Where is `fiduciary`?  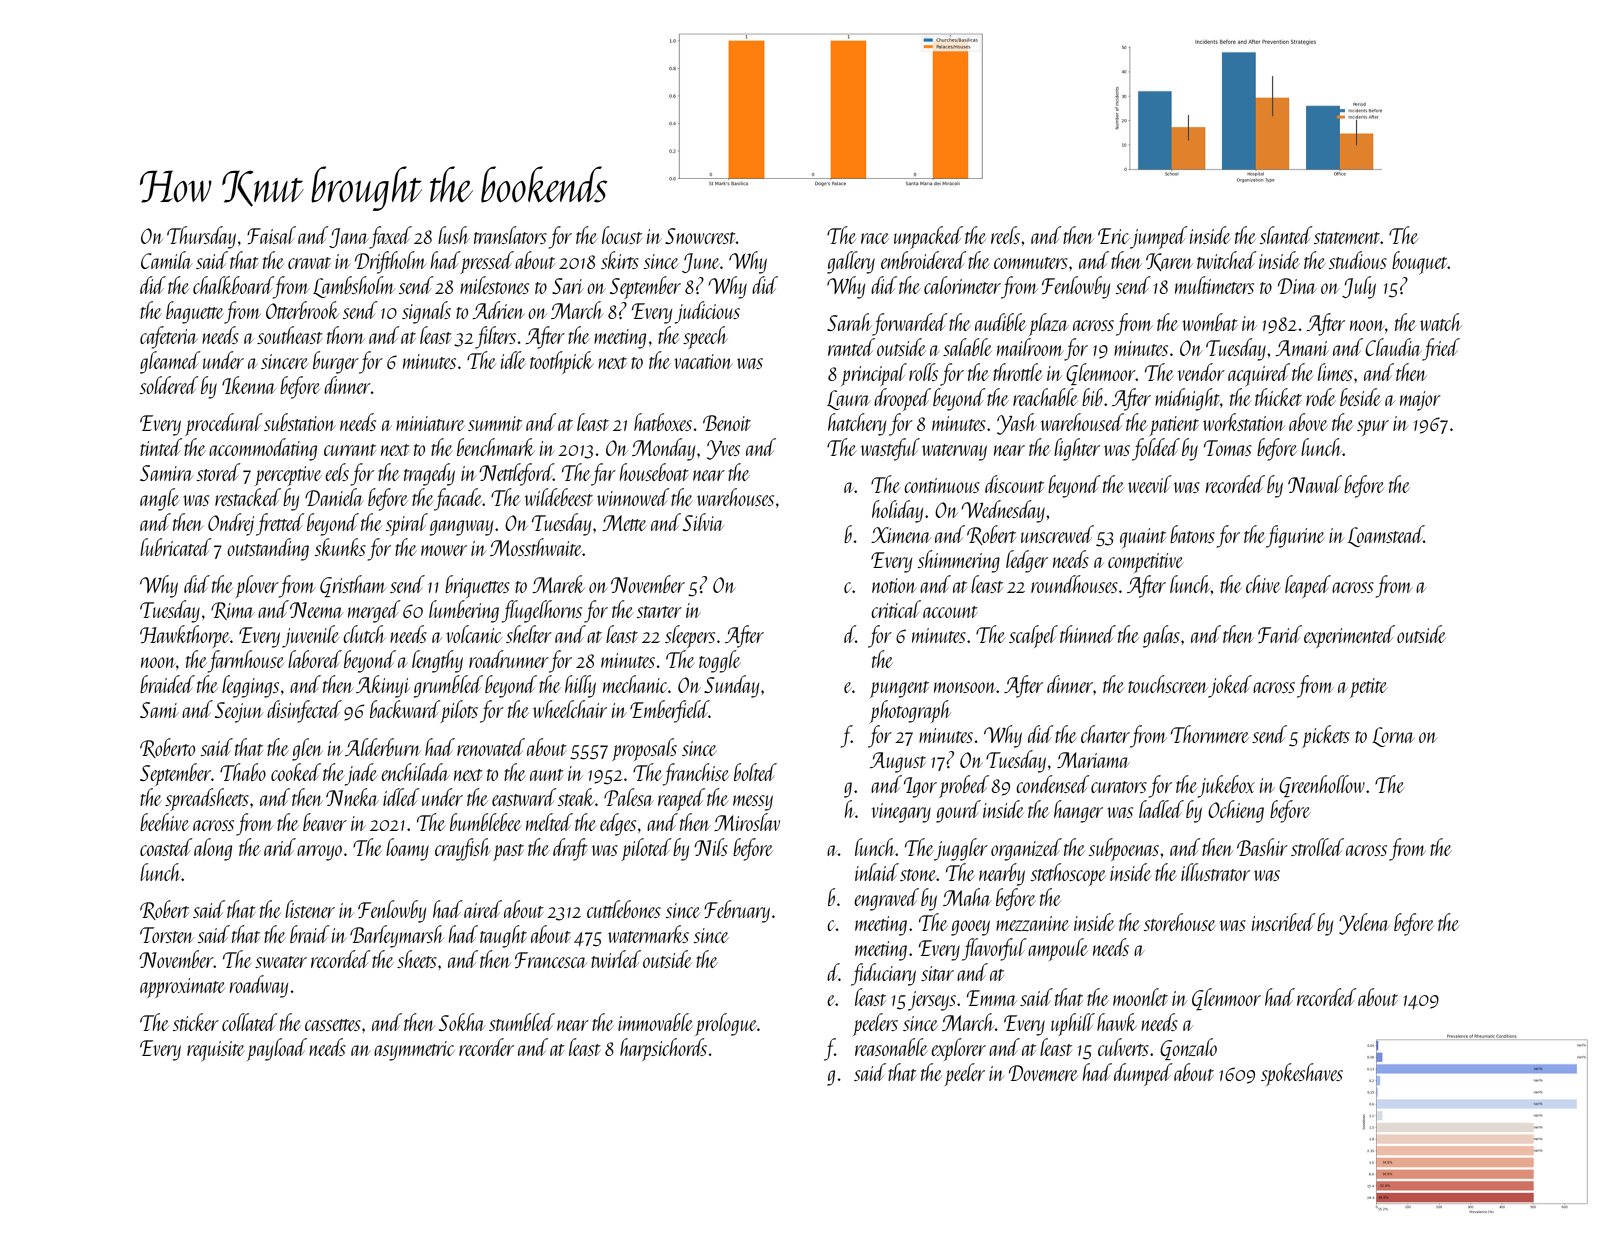 fiduciary is located at coordinates (883, 974).
